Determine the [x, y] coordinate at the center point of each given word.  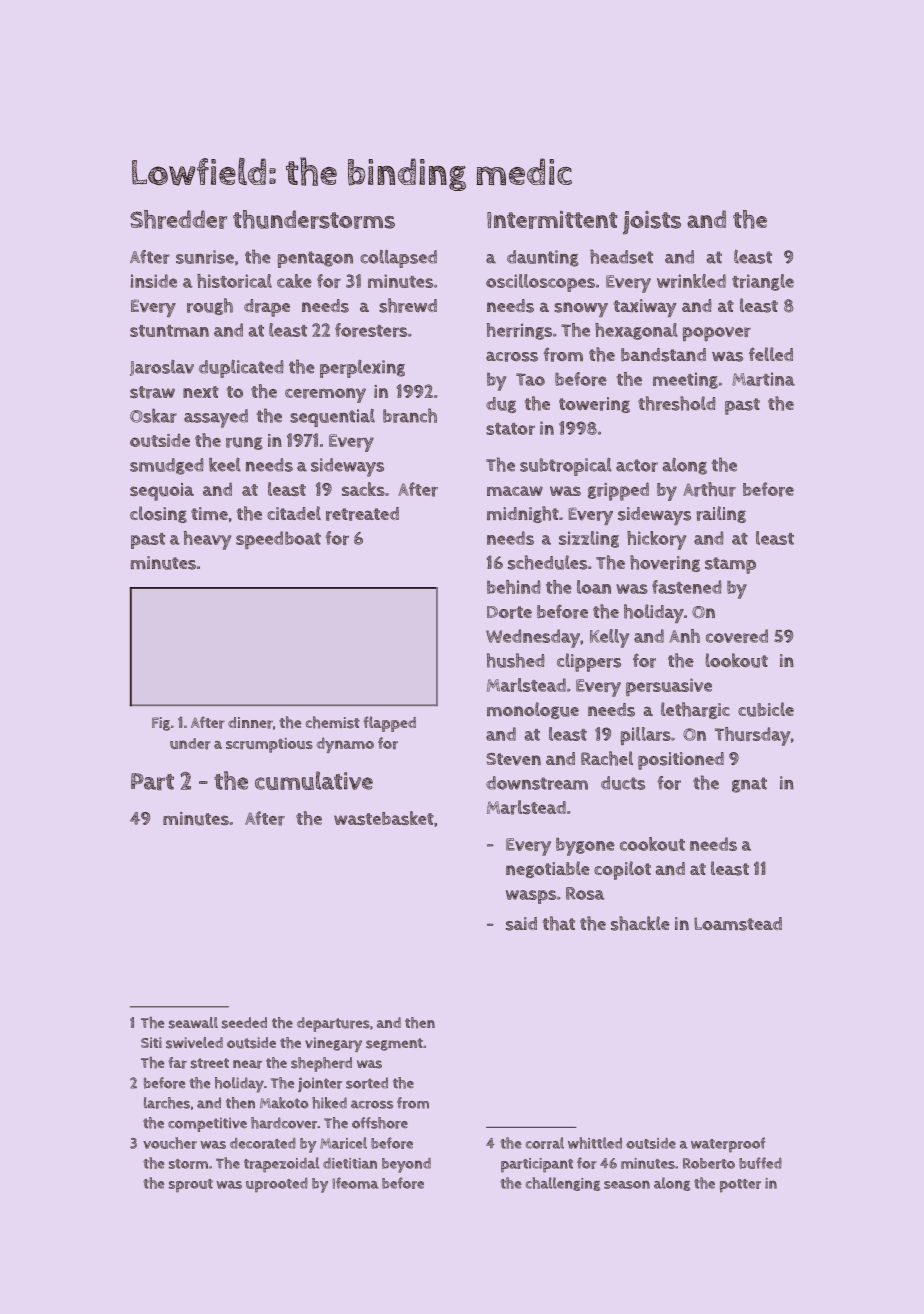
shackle [640, 923]
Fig [161, 724]
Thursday [752, 736]
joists [652, 223]
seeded [244, 1023]
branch [410, 415]
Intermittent [552, 220]
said [521, 924]
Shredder [178, 219]
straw [152, 392]
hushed [516, 660]
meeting [685, 380]
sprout [191, 1186]
